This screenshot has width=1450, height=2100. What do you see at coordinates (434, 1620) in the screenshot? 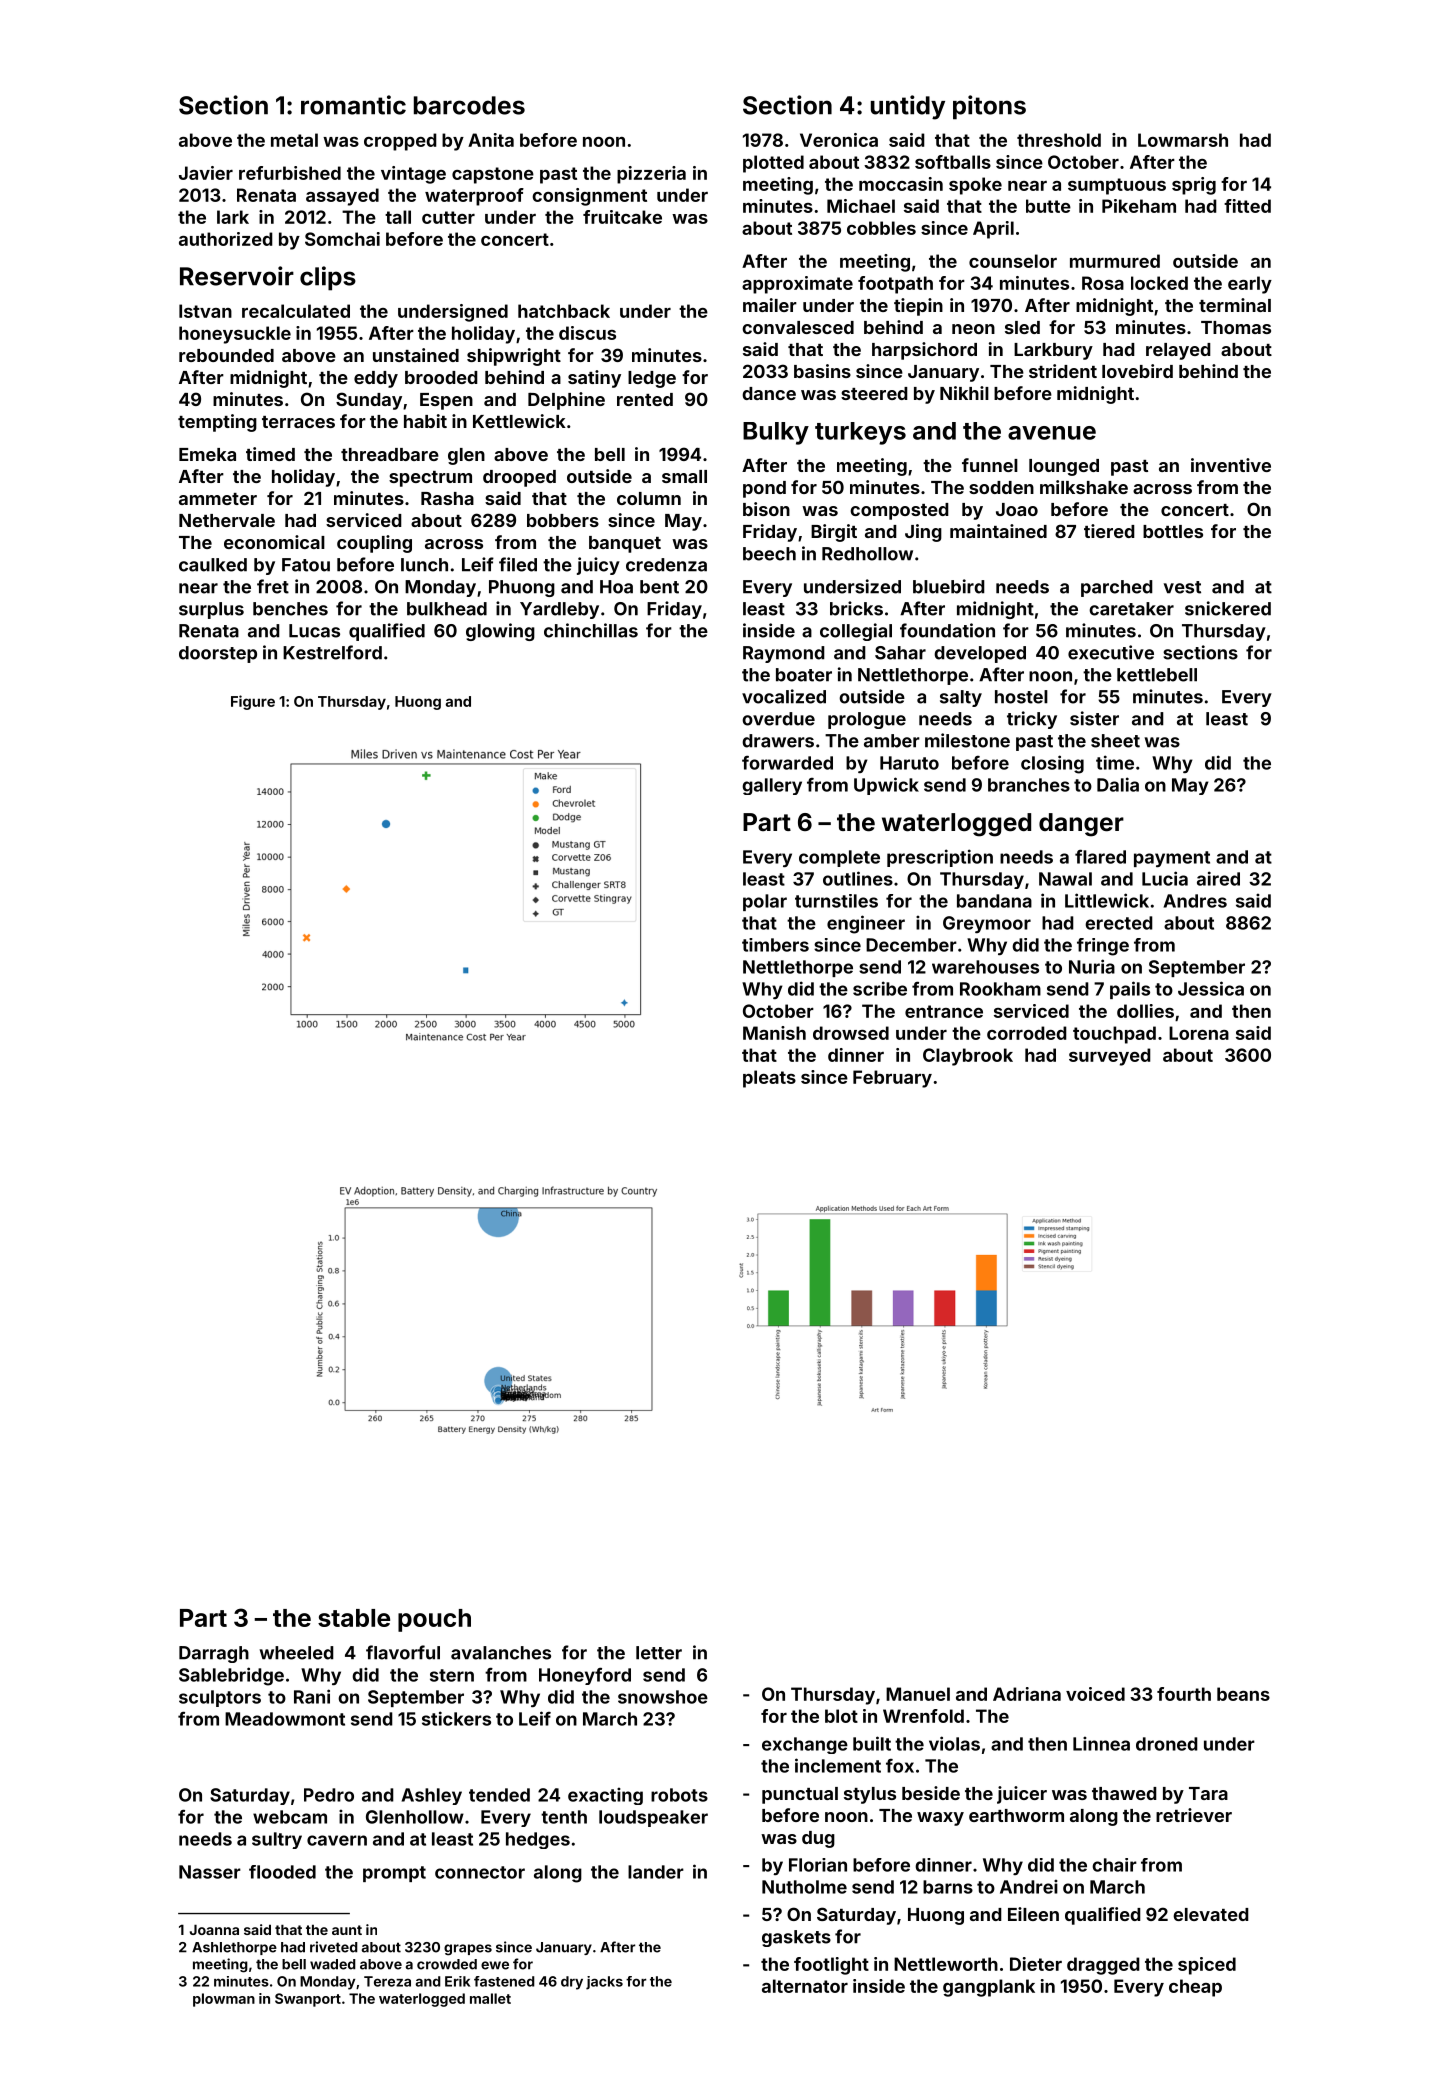
I see `pouch` at bounding box center [434, 1620].
